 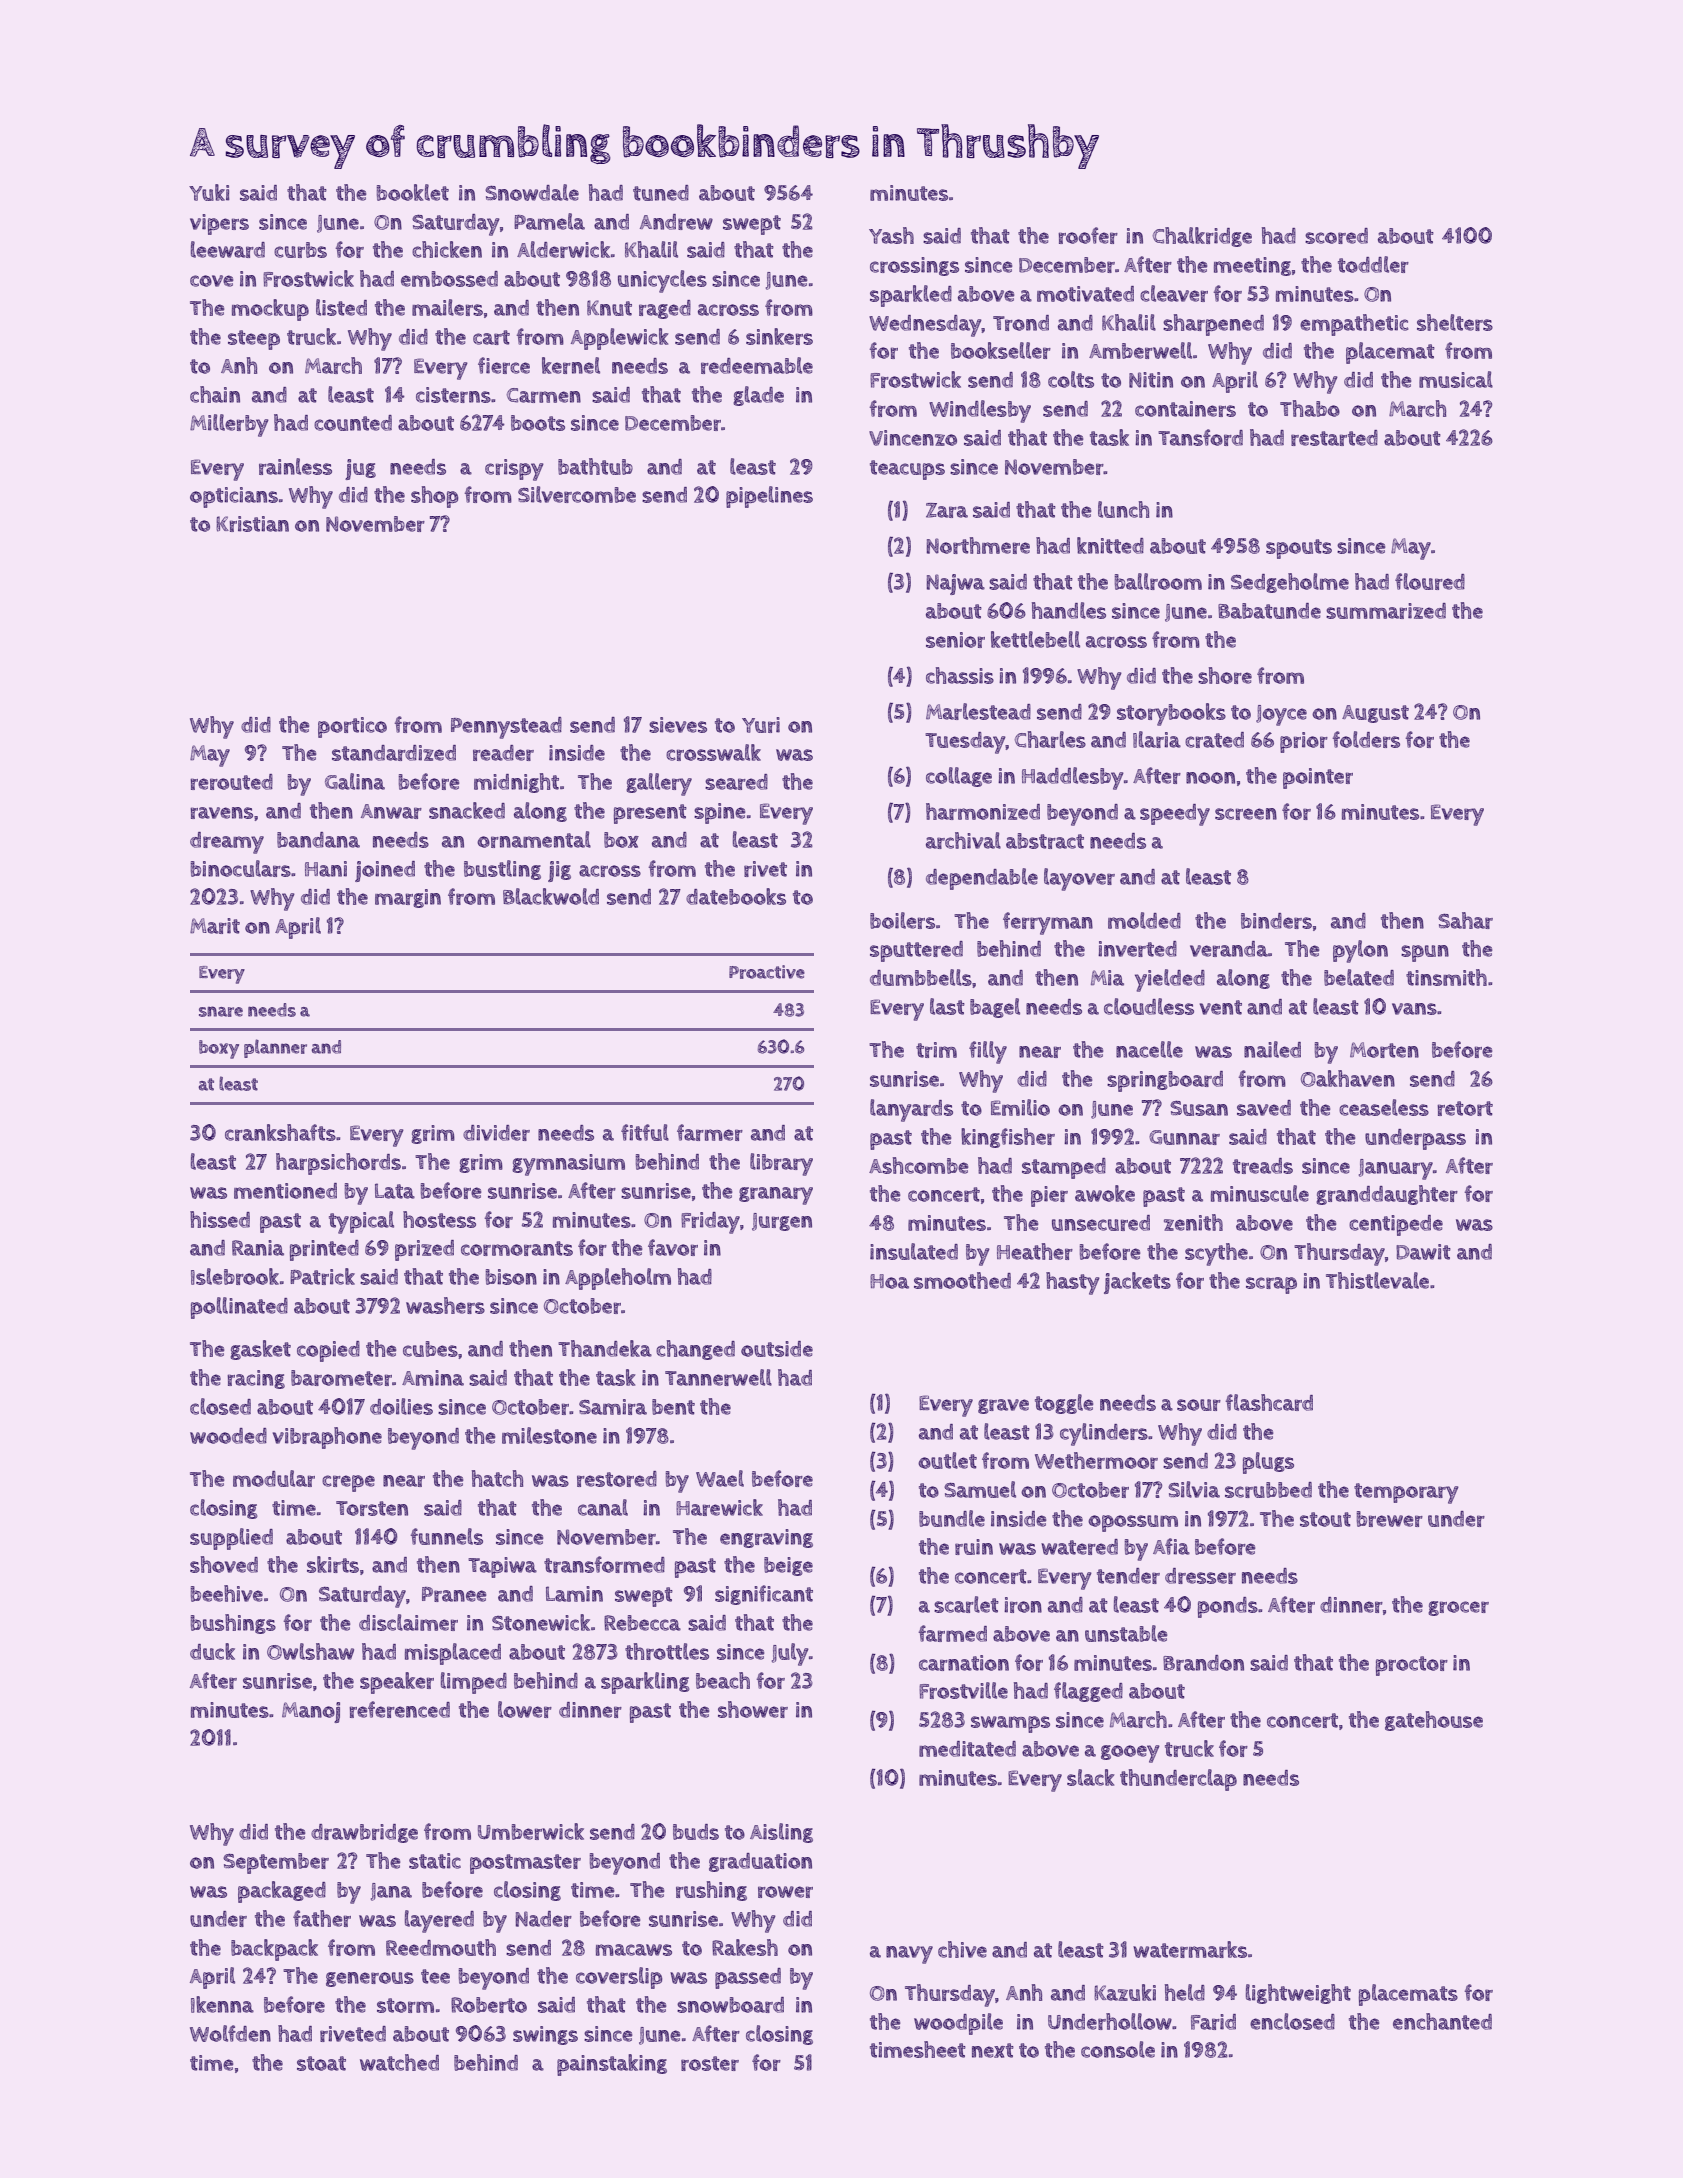 What do you see at coordinates (891, 235) in the screenshot?
I see `Yash` at bounding box center [891, 235].
